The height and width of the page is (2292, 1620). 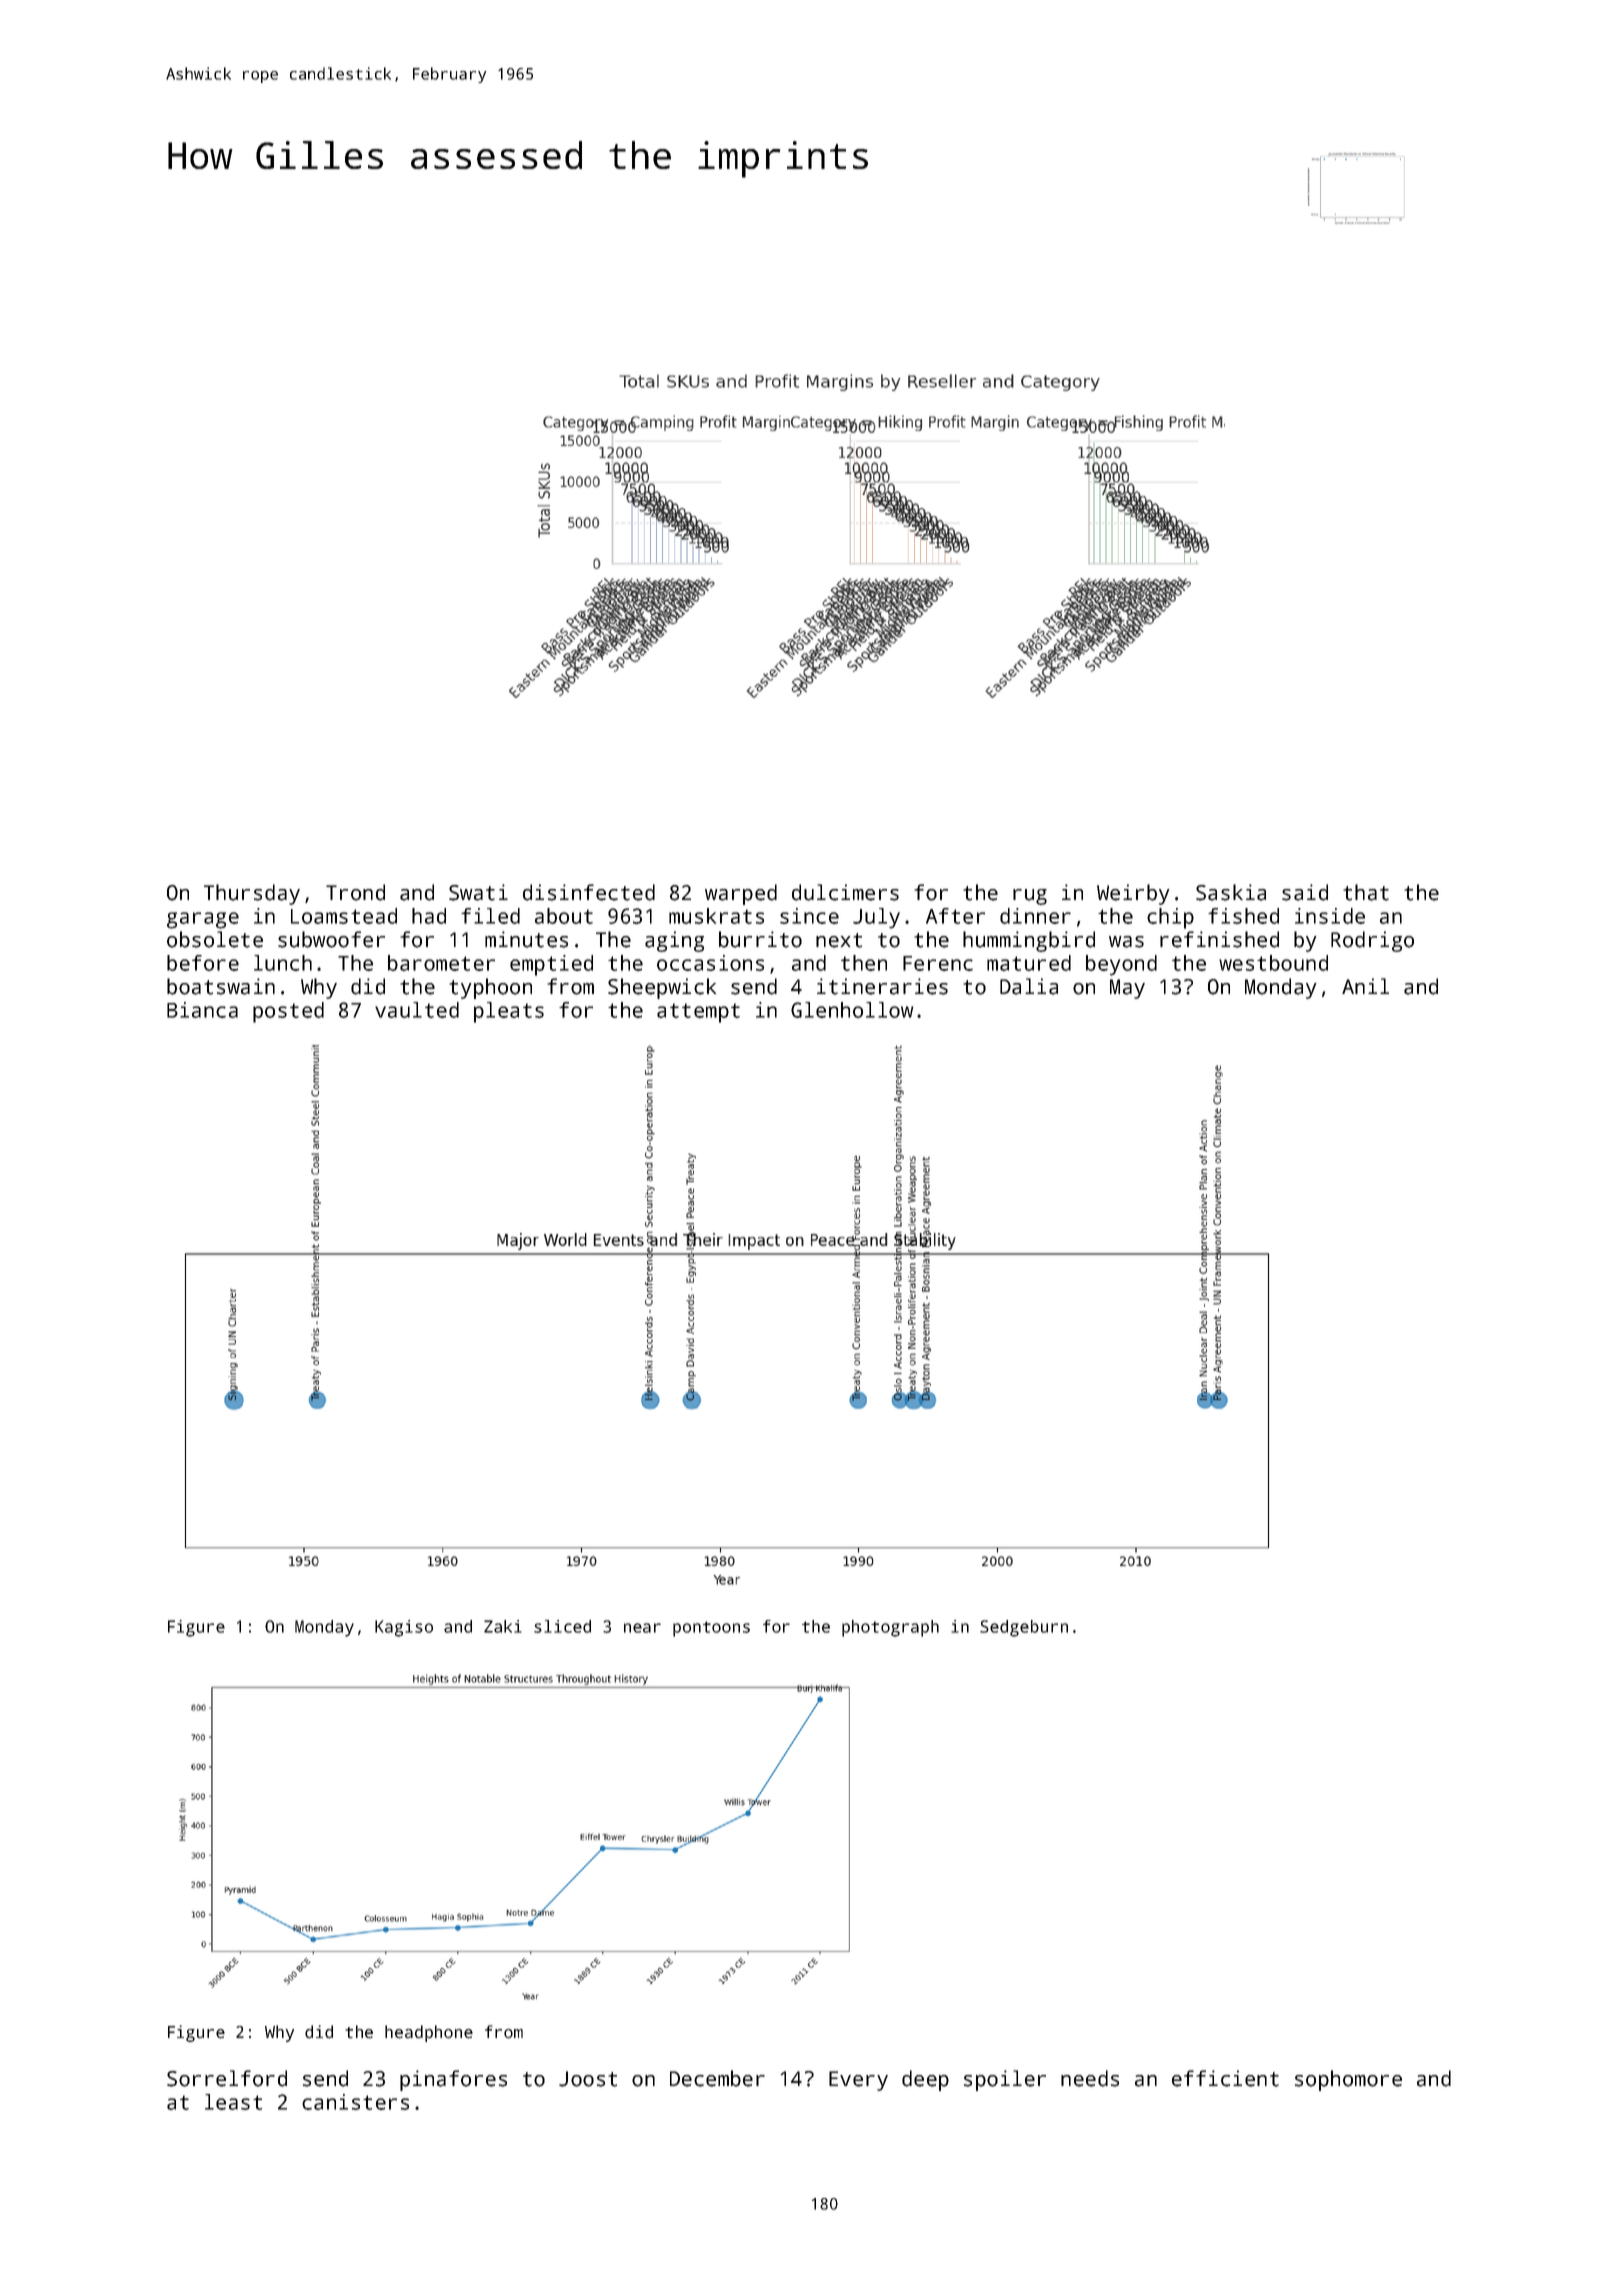 I want to click on sophomore, so click(x=1348, y=2080).
